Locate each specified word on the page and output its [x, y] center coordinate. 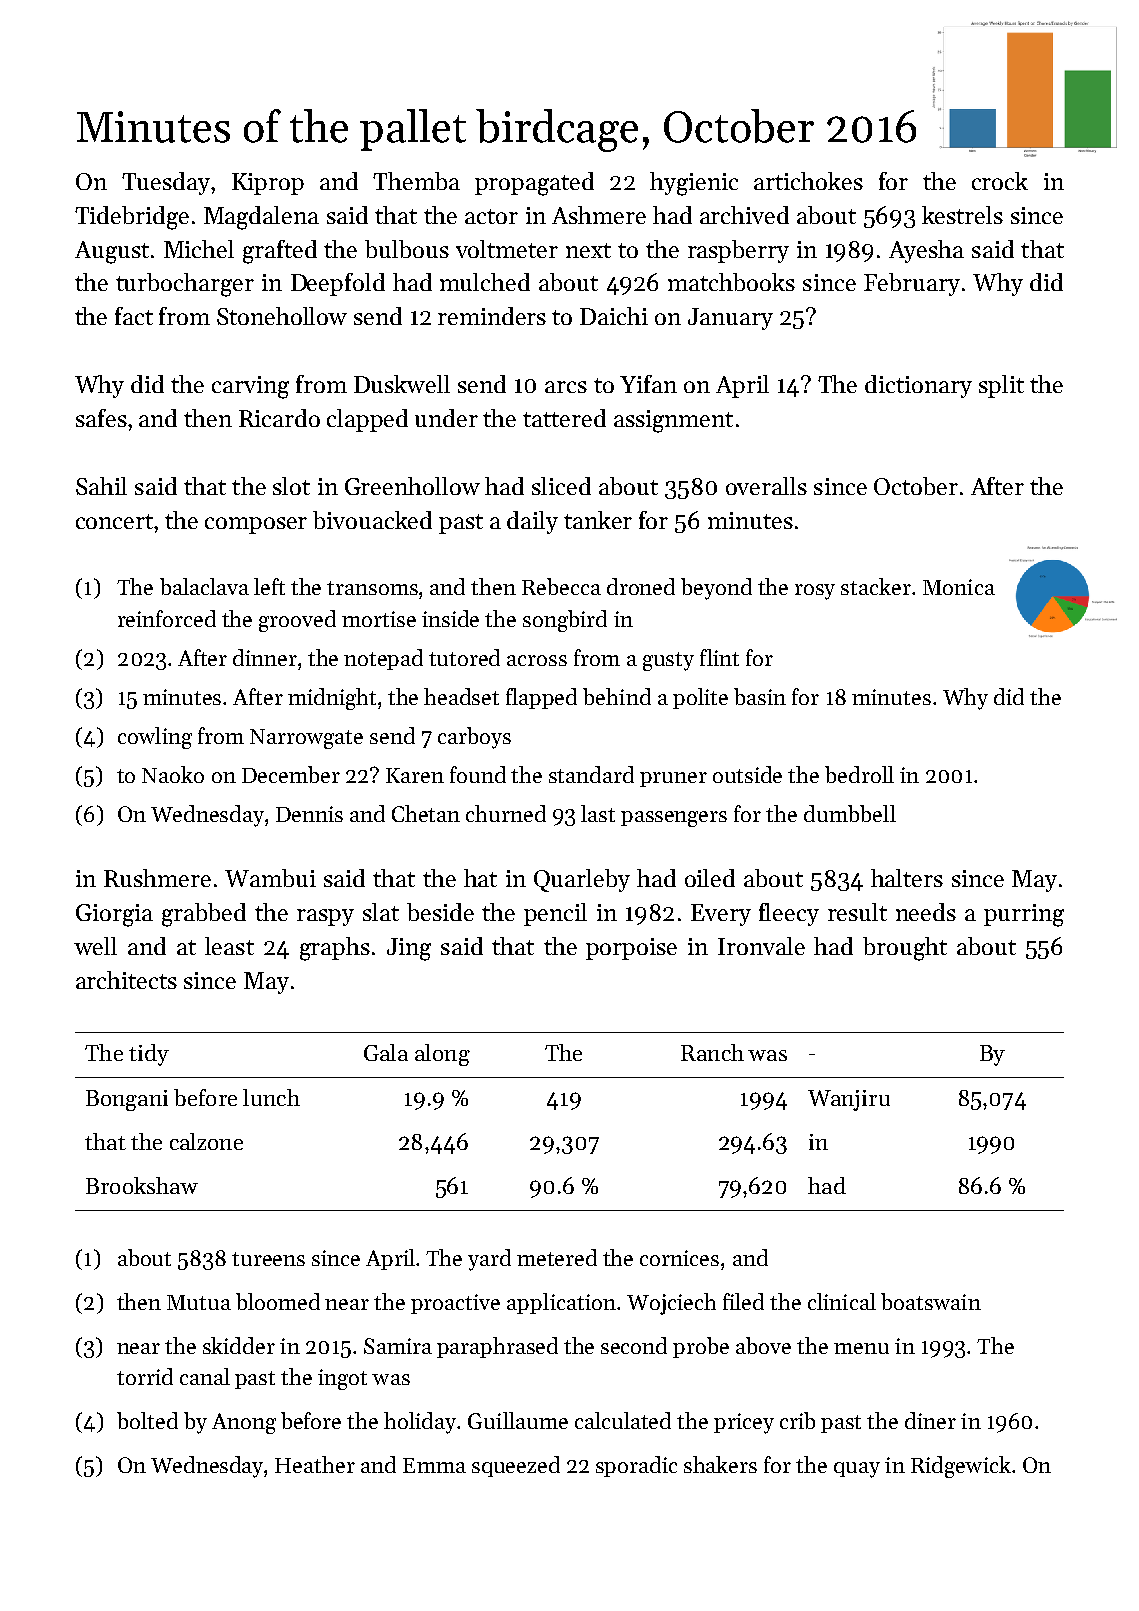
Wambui [270, 878]
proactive [455, 1304]
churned [506, 813]
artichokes [808, 181]
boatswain [931, 1301]
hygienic [694, 184]
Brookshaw [142, 1185]
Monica [959, 587]
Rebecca [561, 586]
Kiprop [268, 184]
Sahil [101, 486]
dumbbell [850, 813]
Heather [315, 1464]
